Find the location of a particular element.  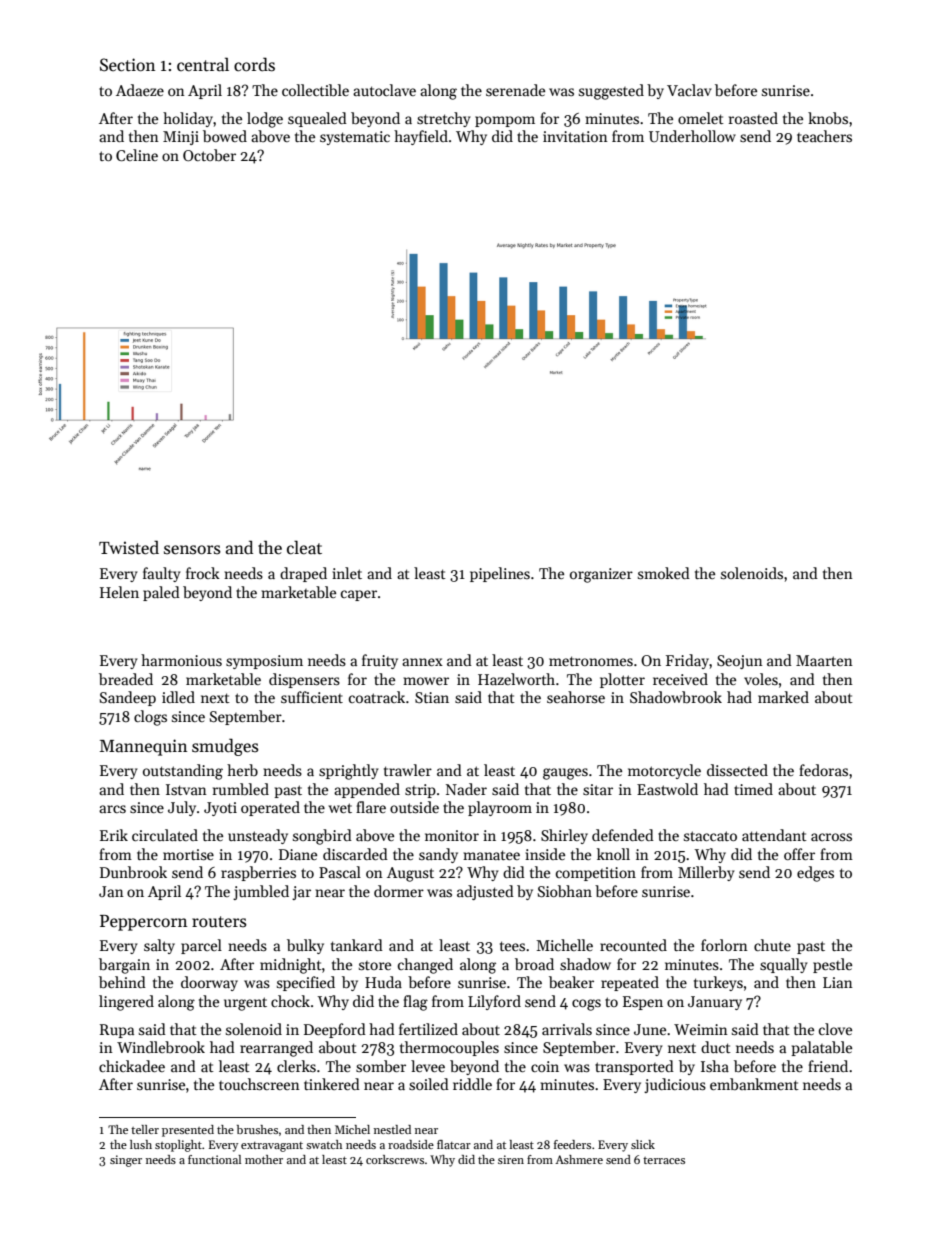

seahorse is located at coordinates (576, 697).
